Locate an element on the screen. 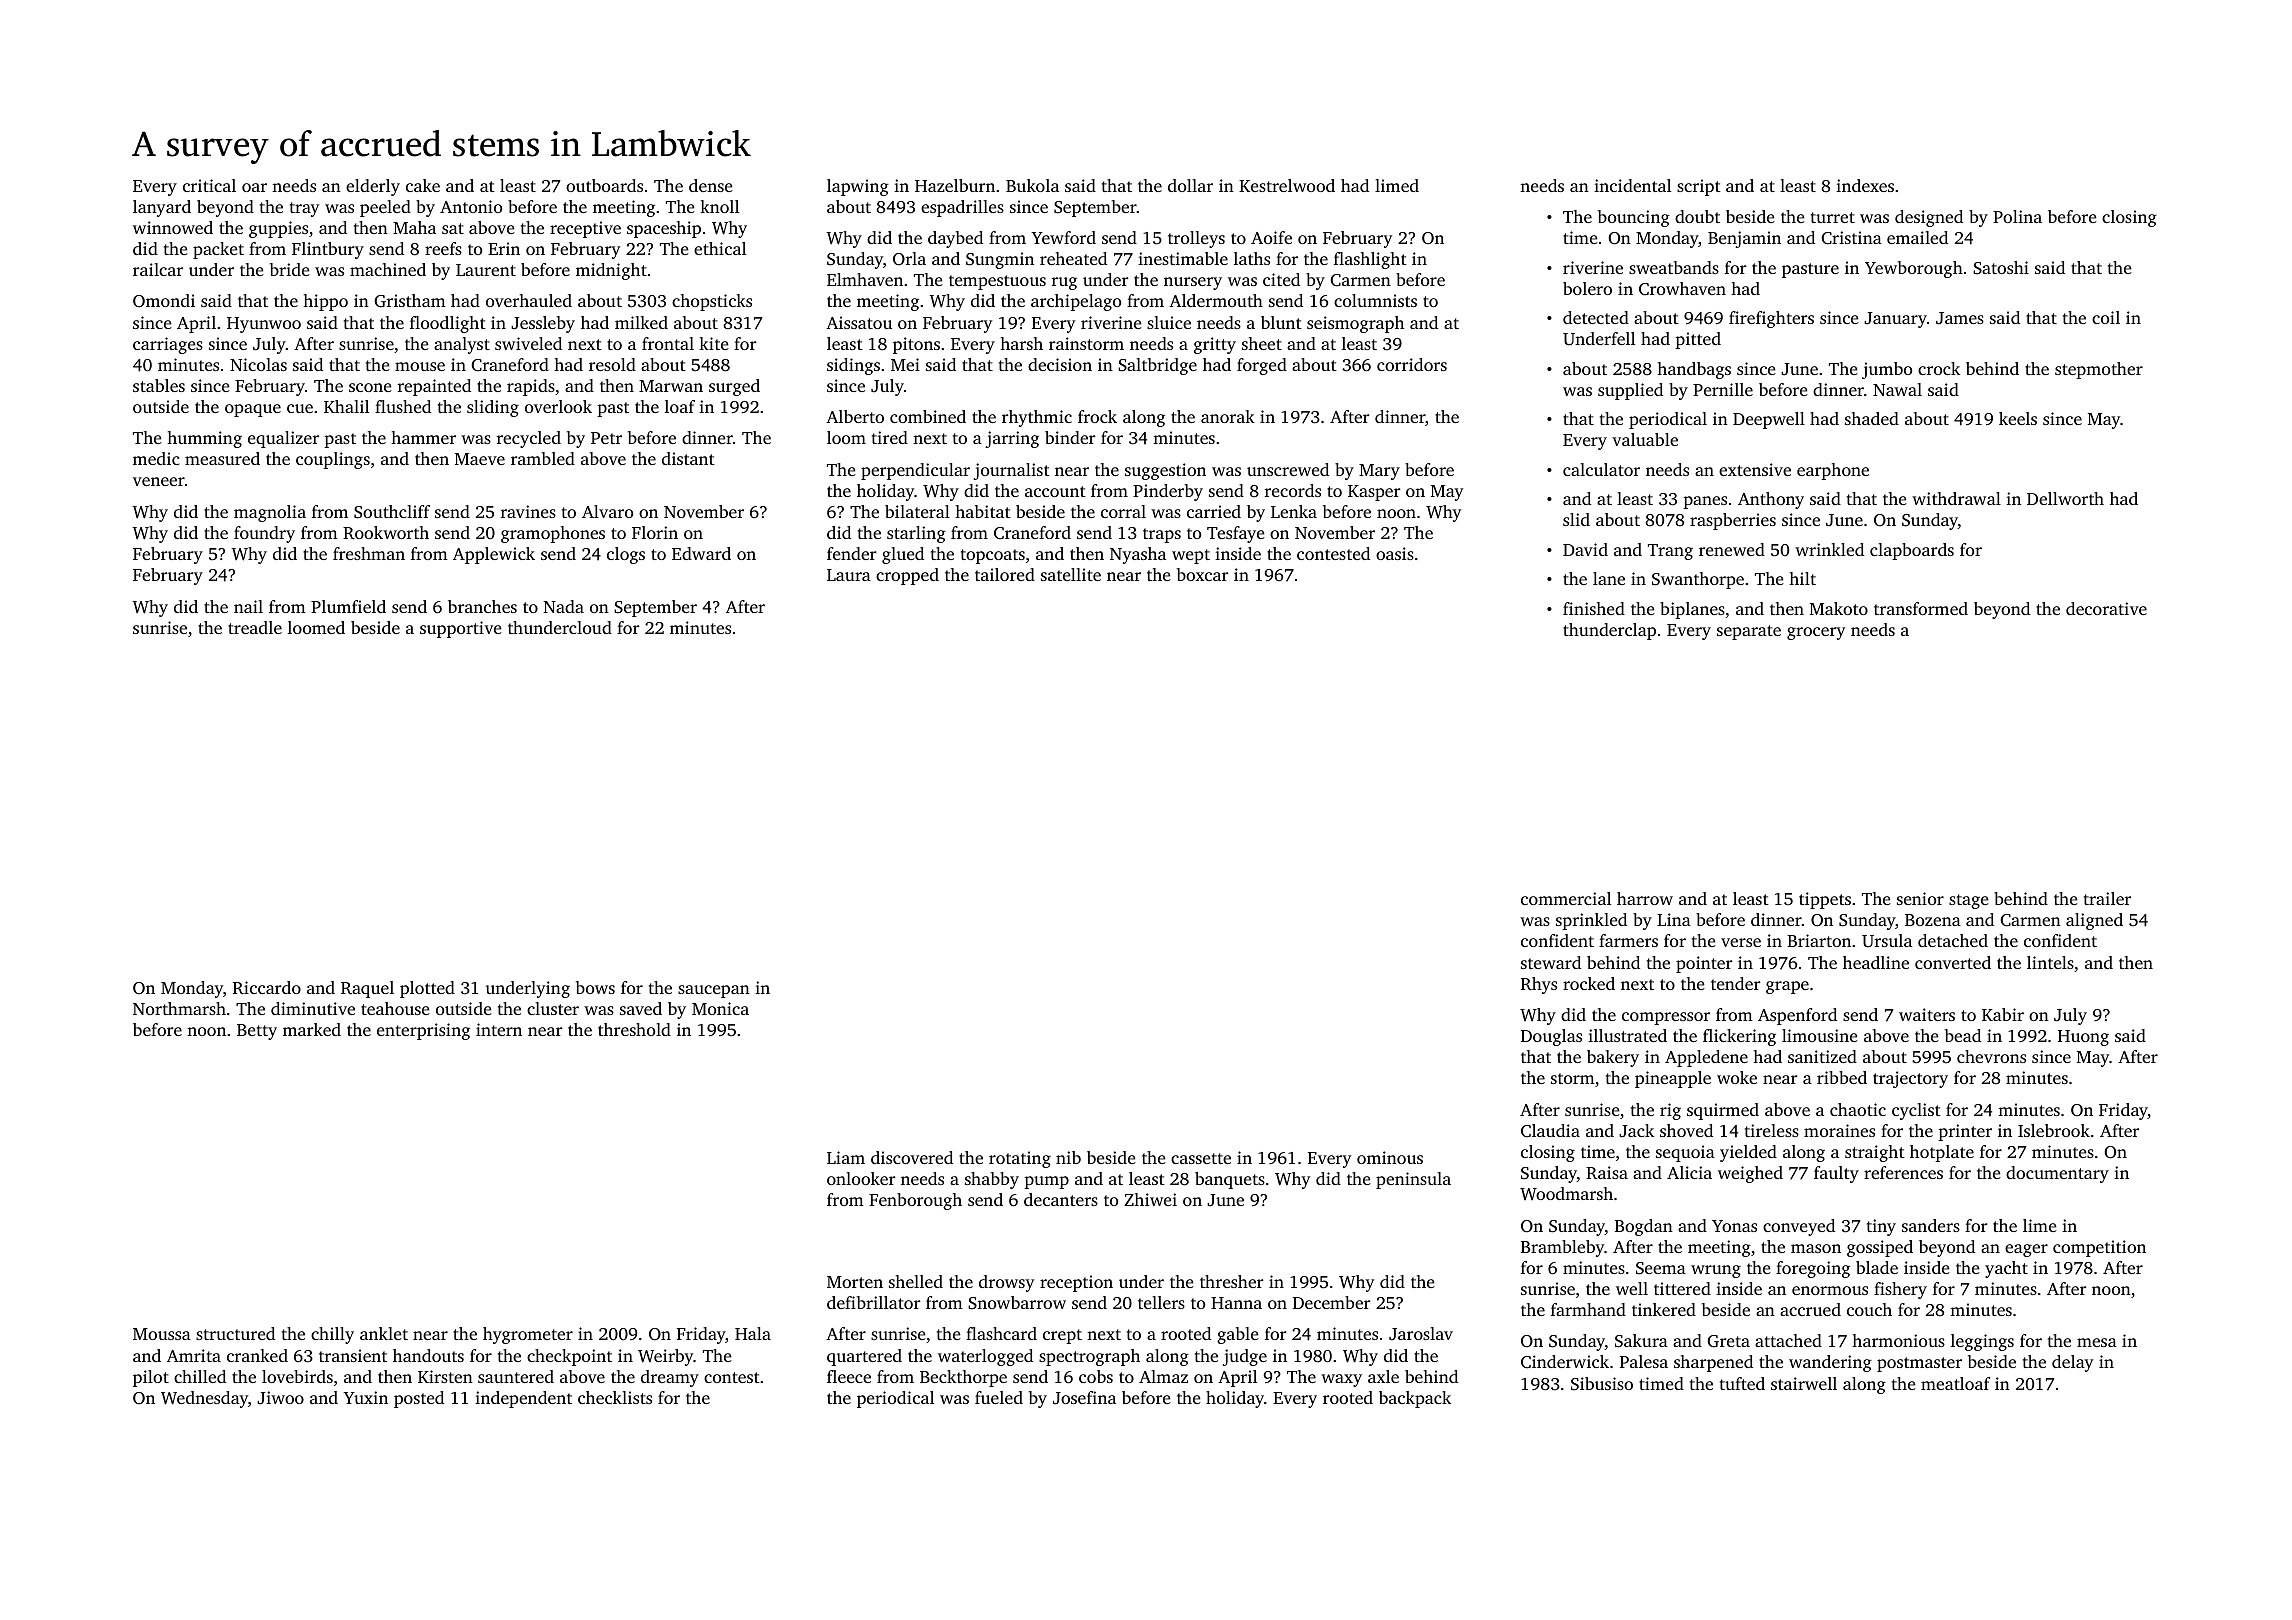 The image size is (2292, 1620). saucepan is located at coordinates (714, 991).
